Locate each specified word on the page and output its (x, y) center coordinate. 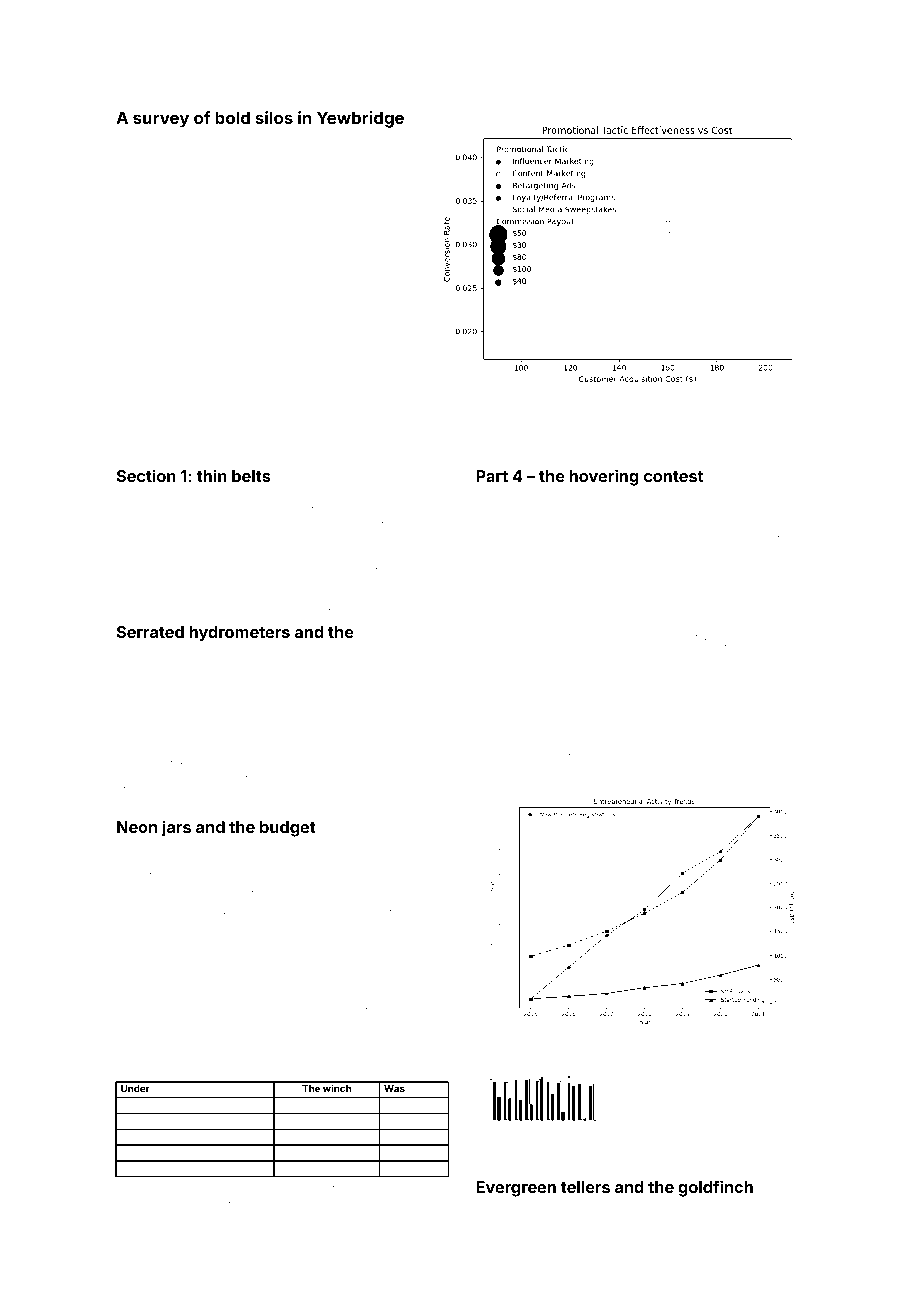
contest (673, 476)
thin (212, 475)
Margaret (532, 741)
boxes (403, 538)
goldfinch (715, 1188)
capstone (255, 753)
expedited (649, 650)
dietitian (410, 1190)
